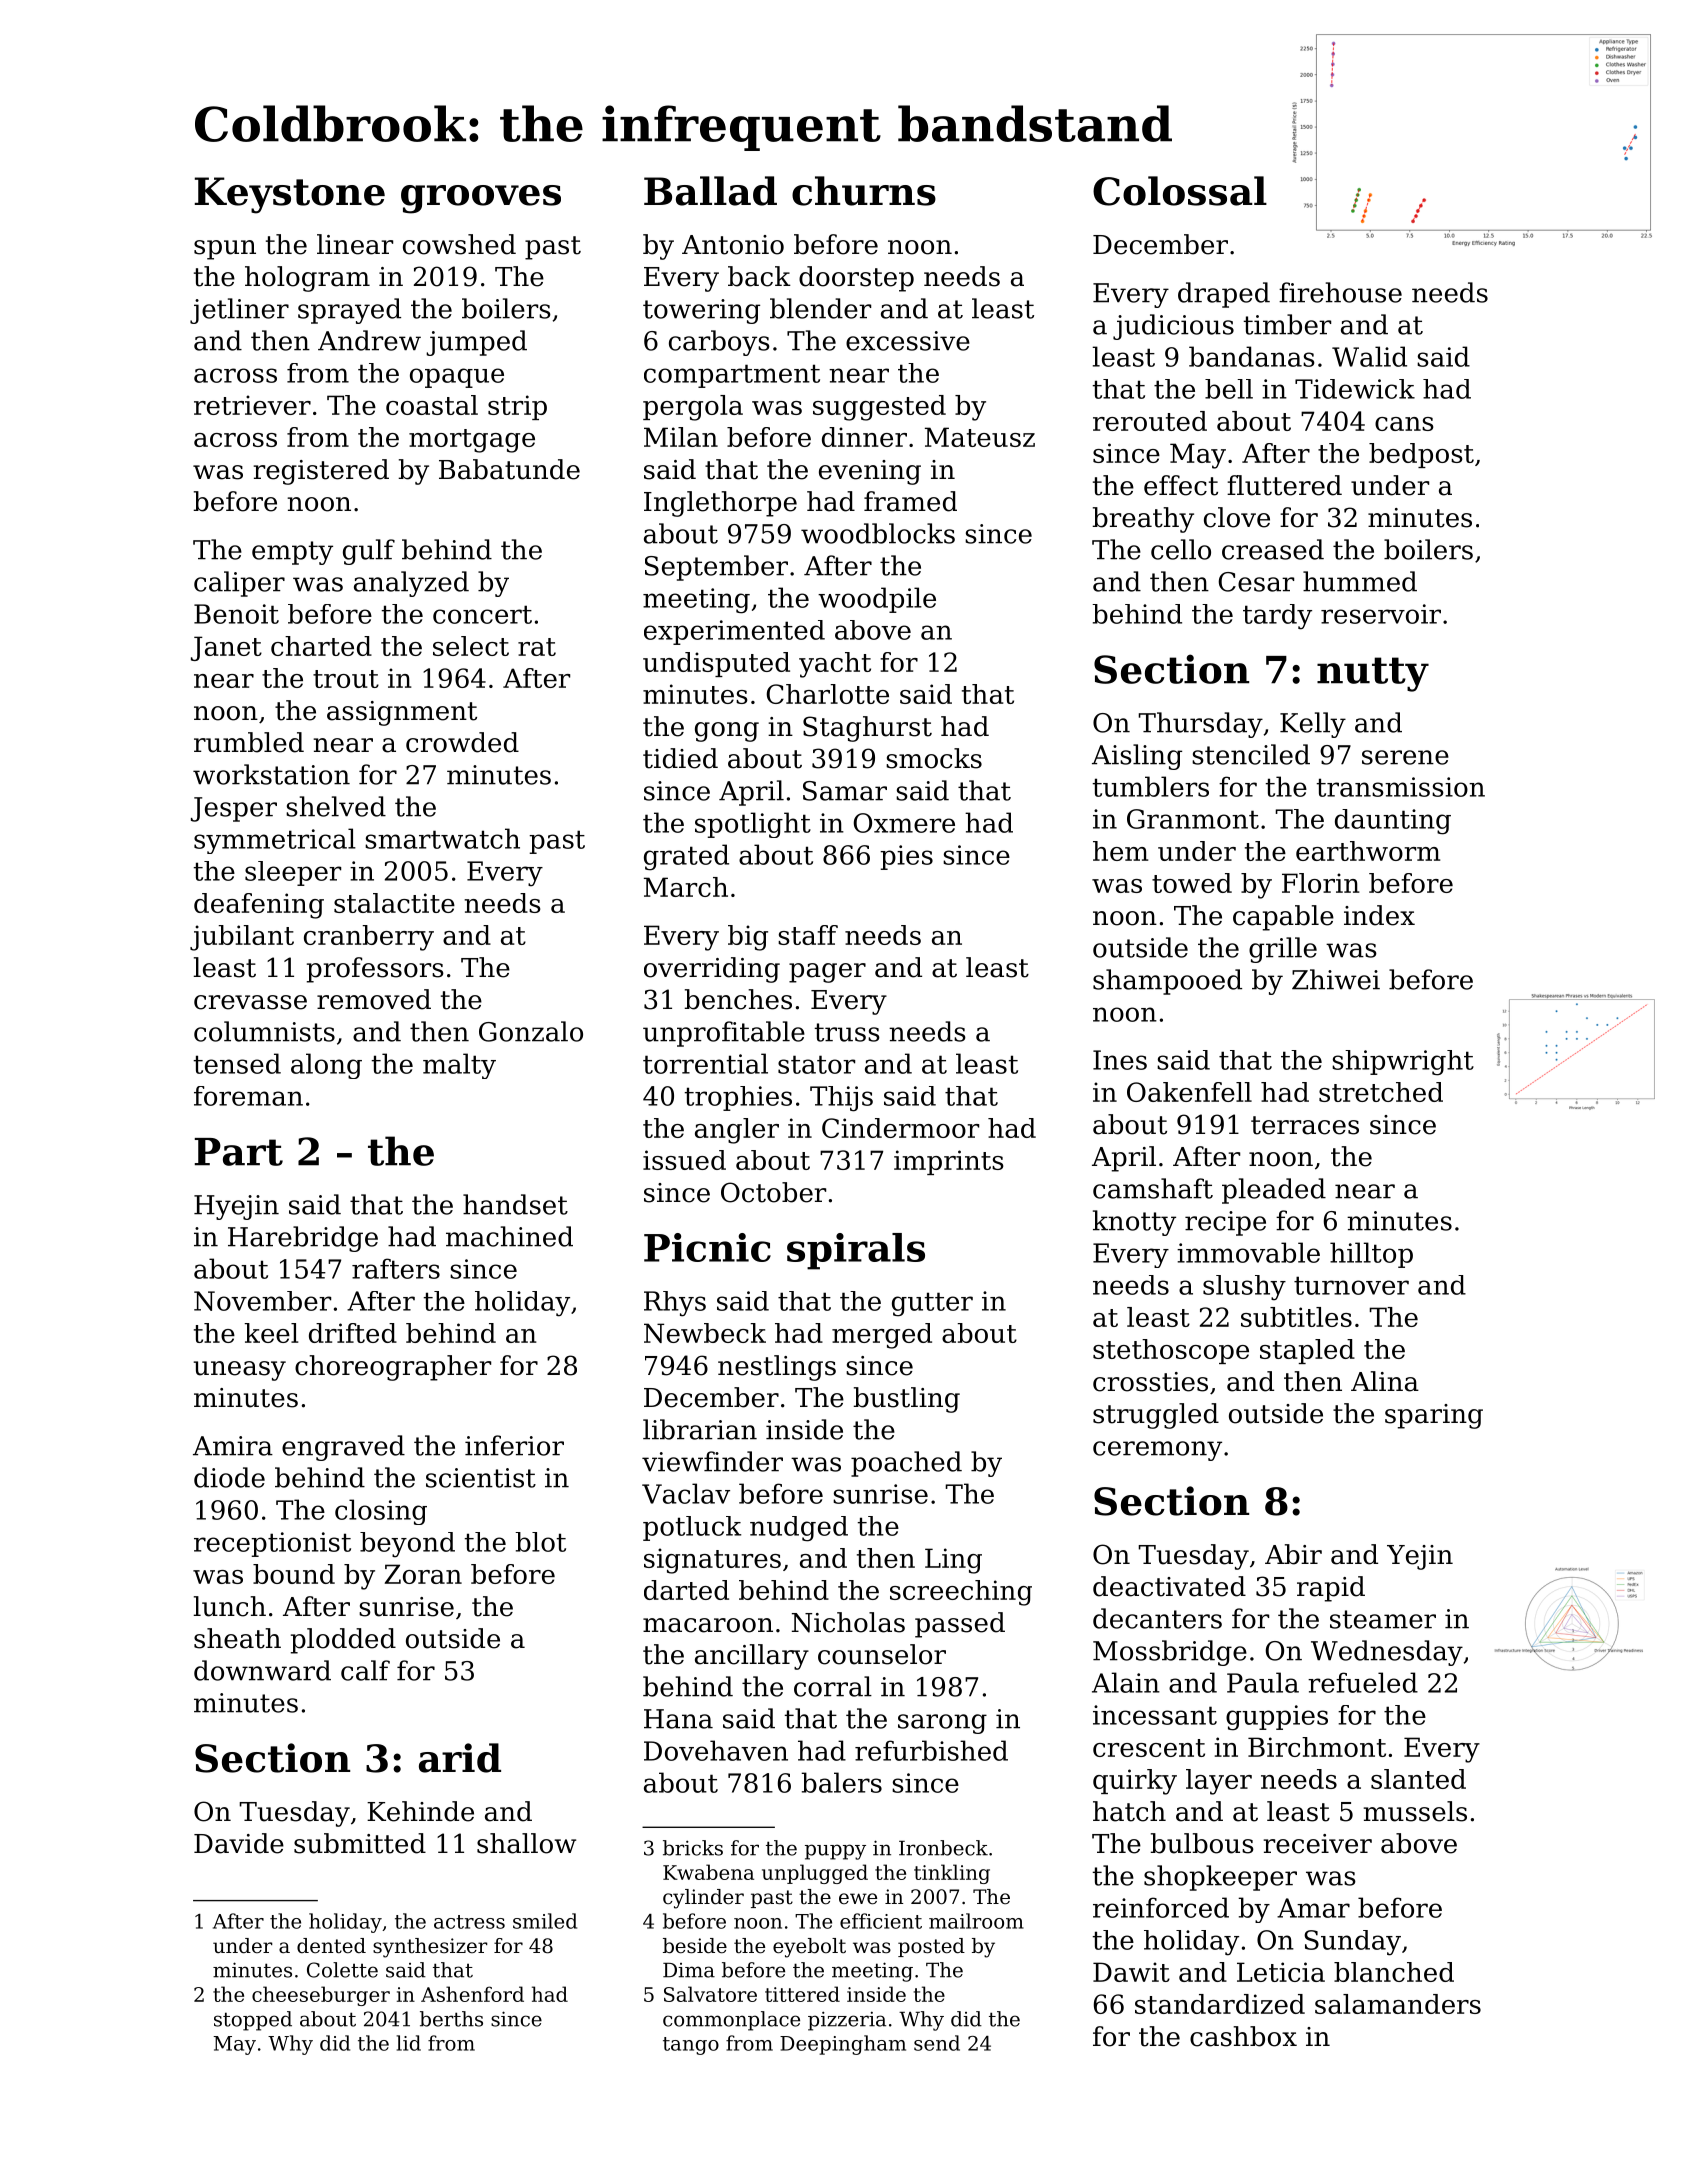 The image size is (1683, 2178). I want to click on crescent, so click(1149, 1748).
